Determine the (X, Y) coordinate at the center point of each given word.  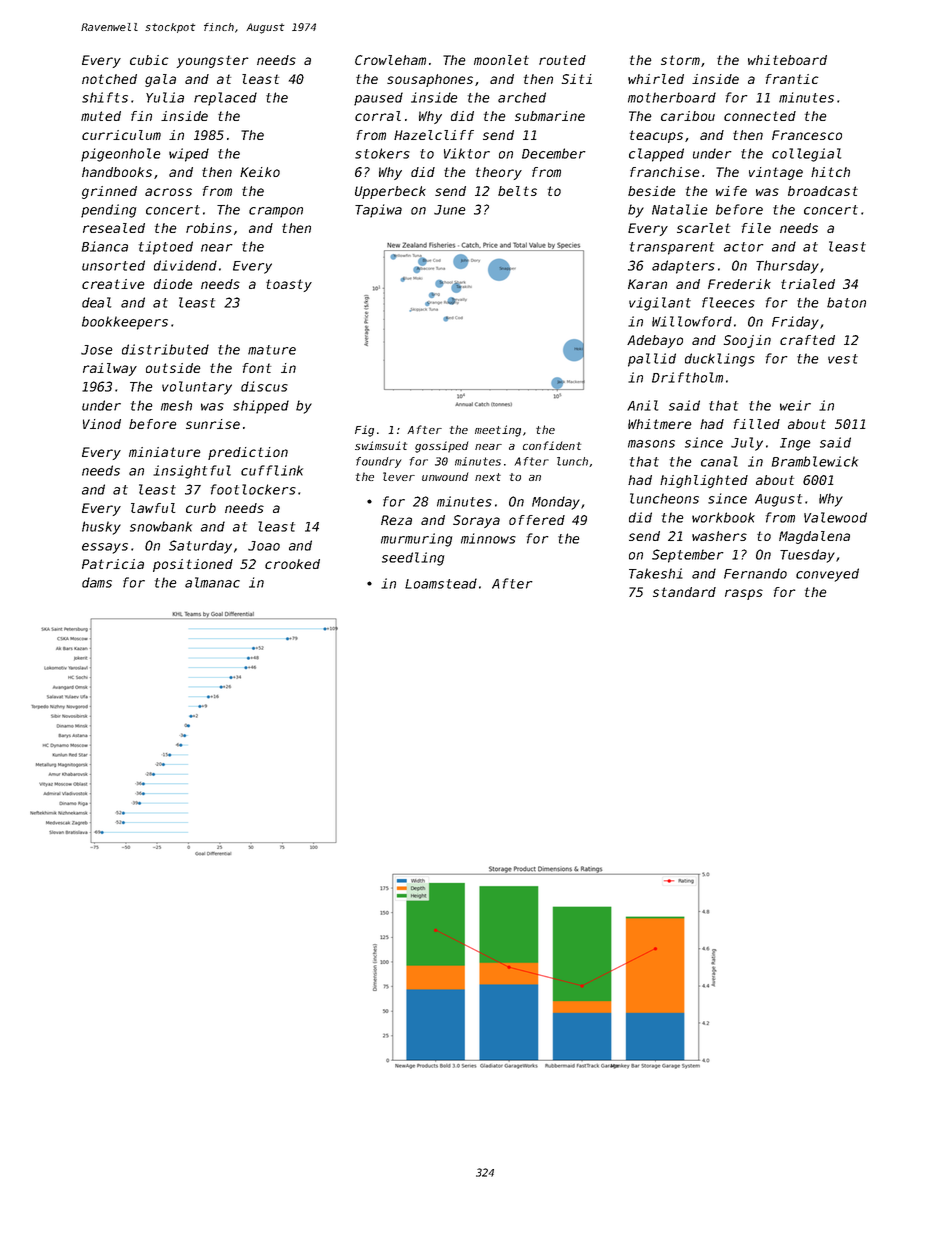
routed (562, 60)
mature (272, 350)
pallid (652, 360)
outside (173, 368)
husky (101, 528)
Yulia (165, 97)
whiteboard (787, 60)
